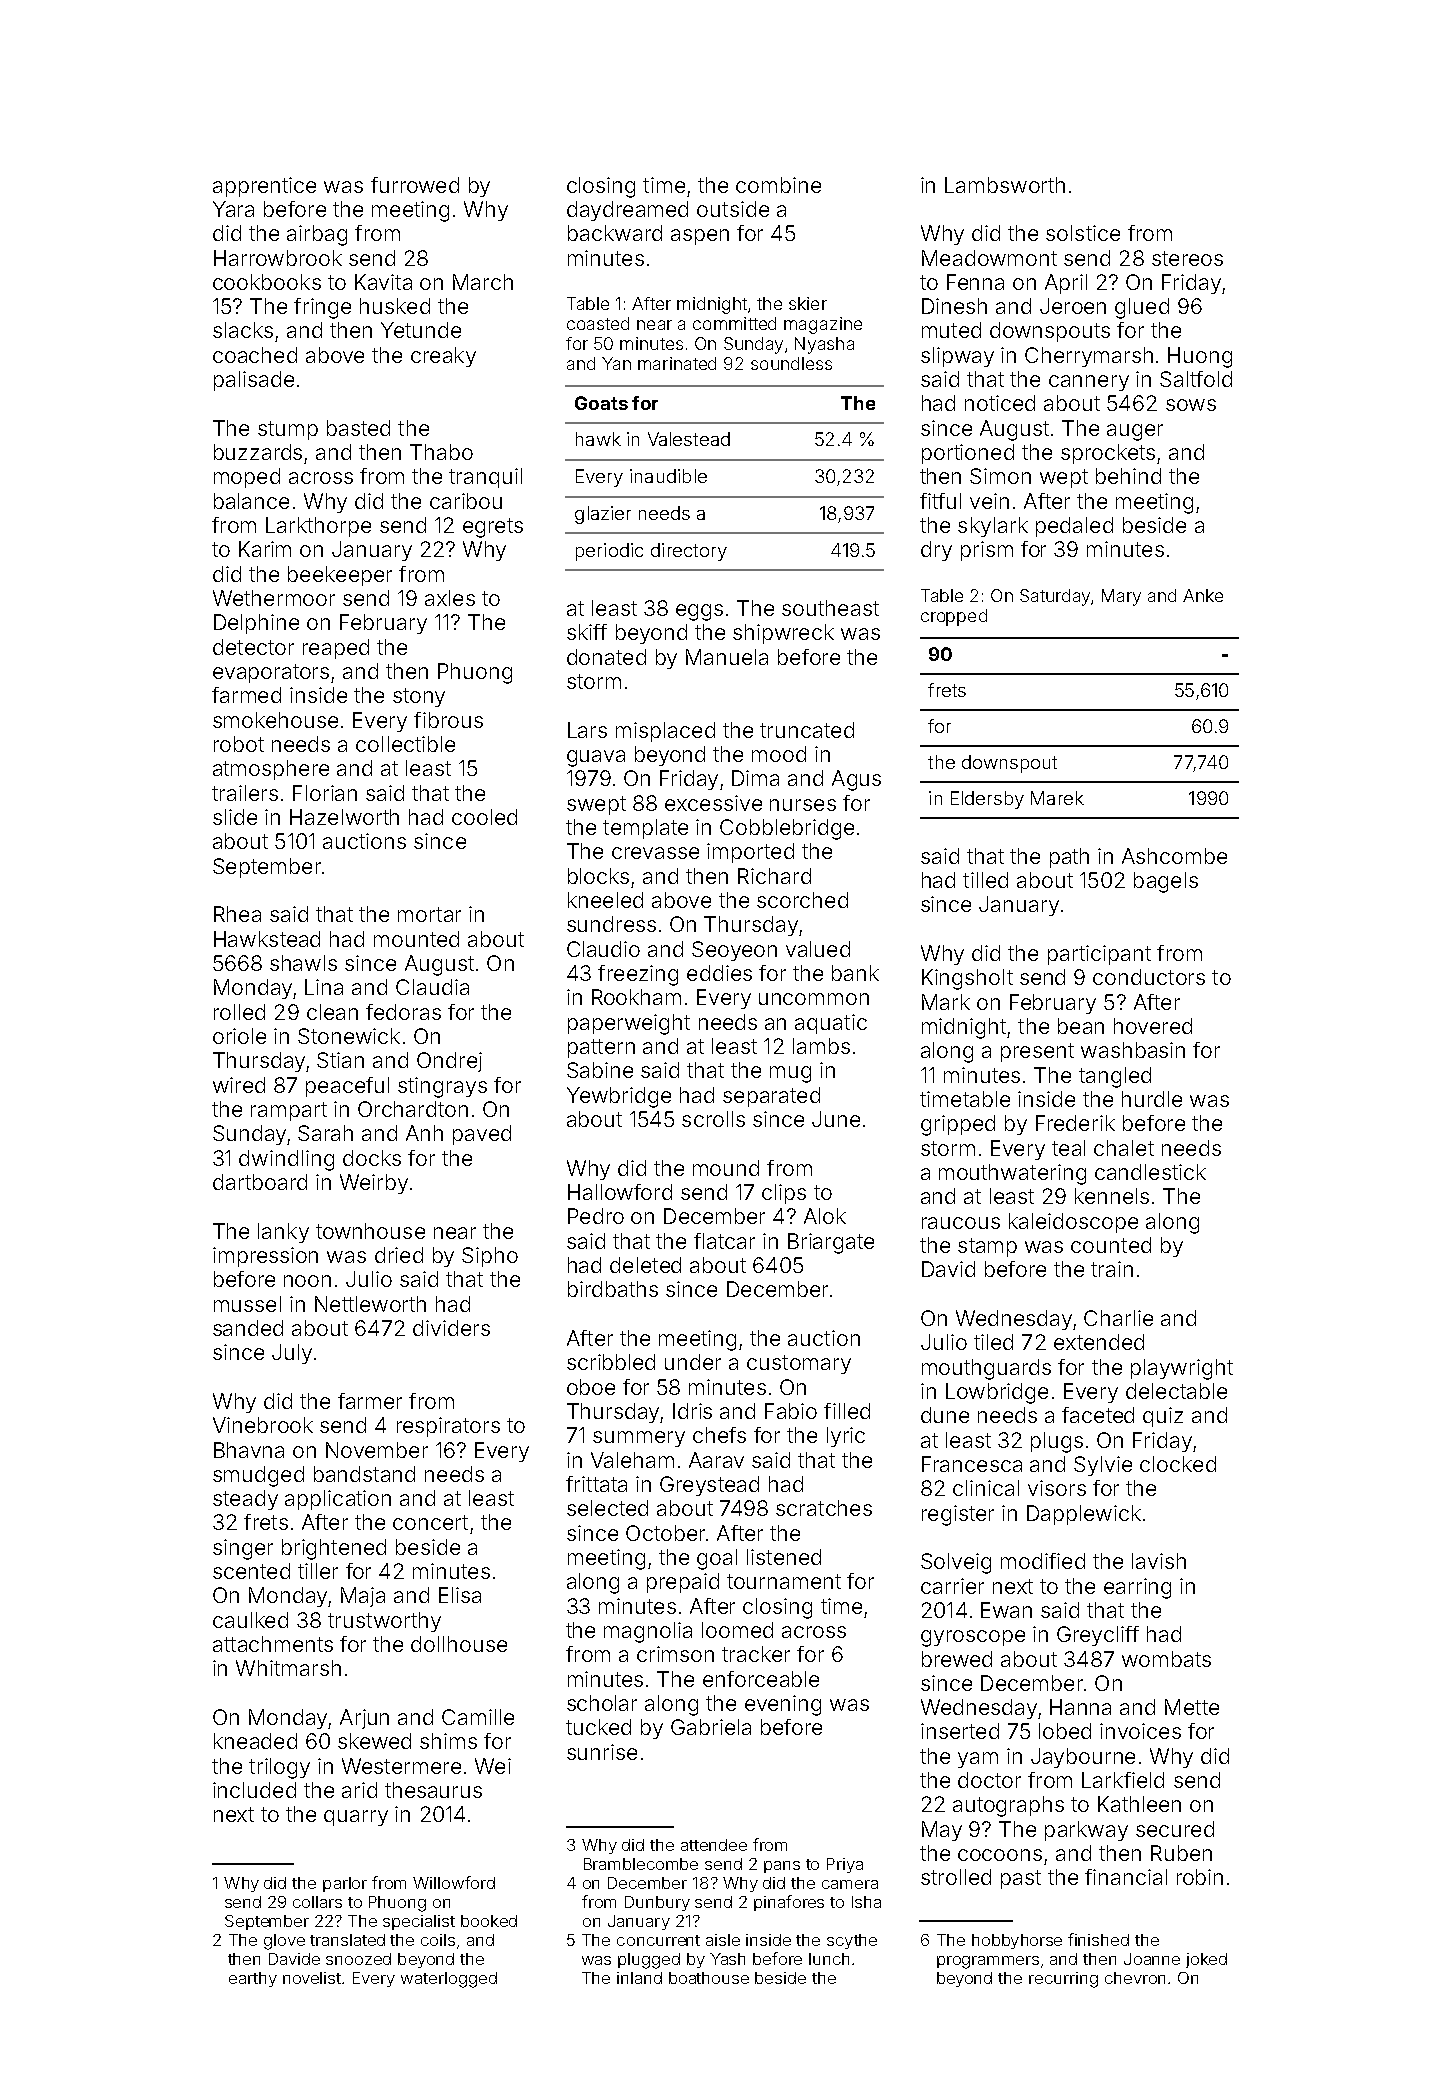  What do you see at coordinates (1142, 308) in the screenshot?
I see `glued` at bounding box center [1142, 308].
